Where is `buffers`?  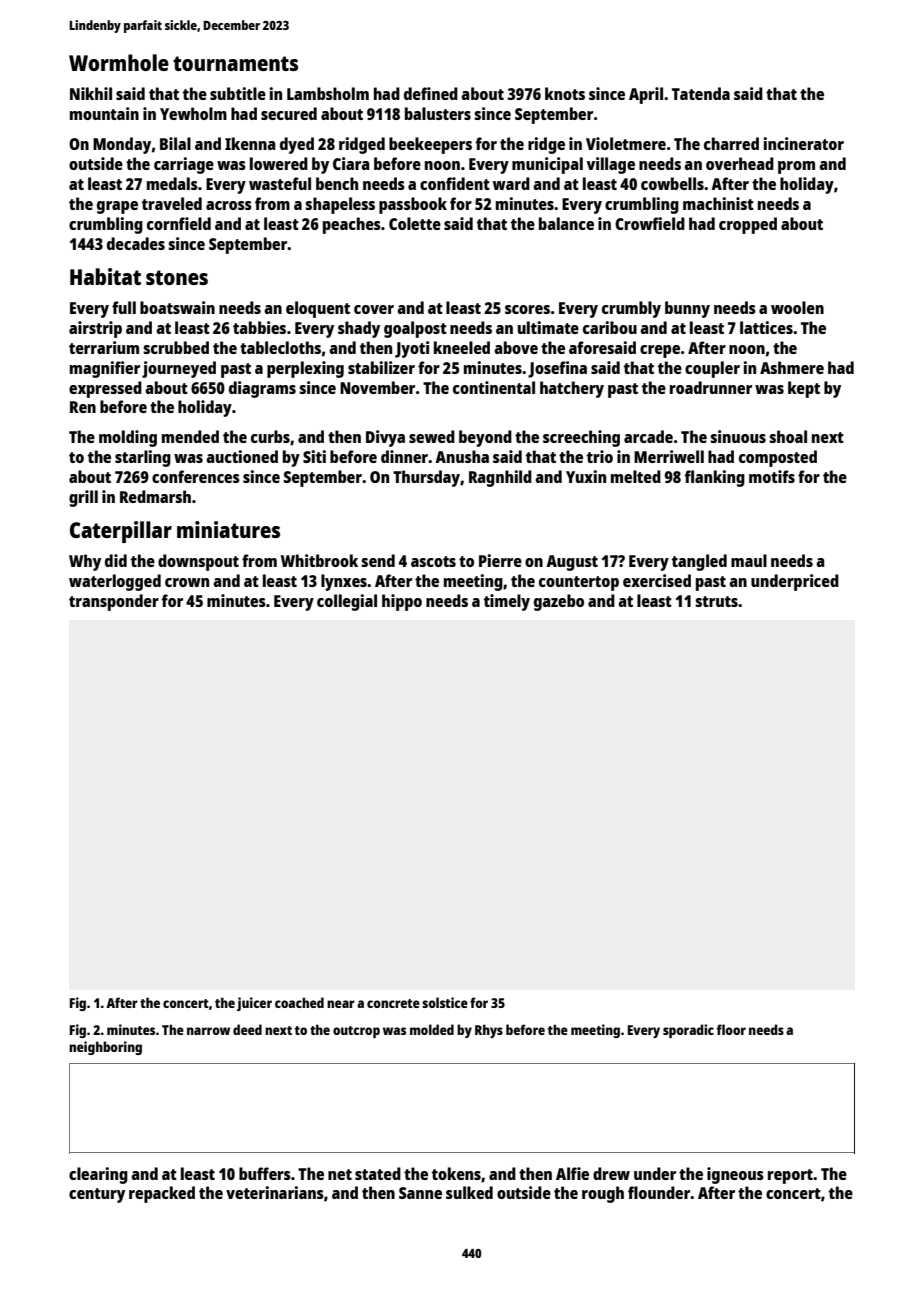
buffers is located at coordinates (265, 1173).
